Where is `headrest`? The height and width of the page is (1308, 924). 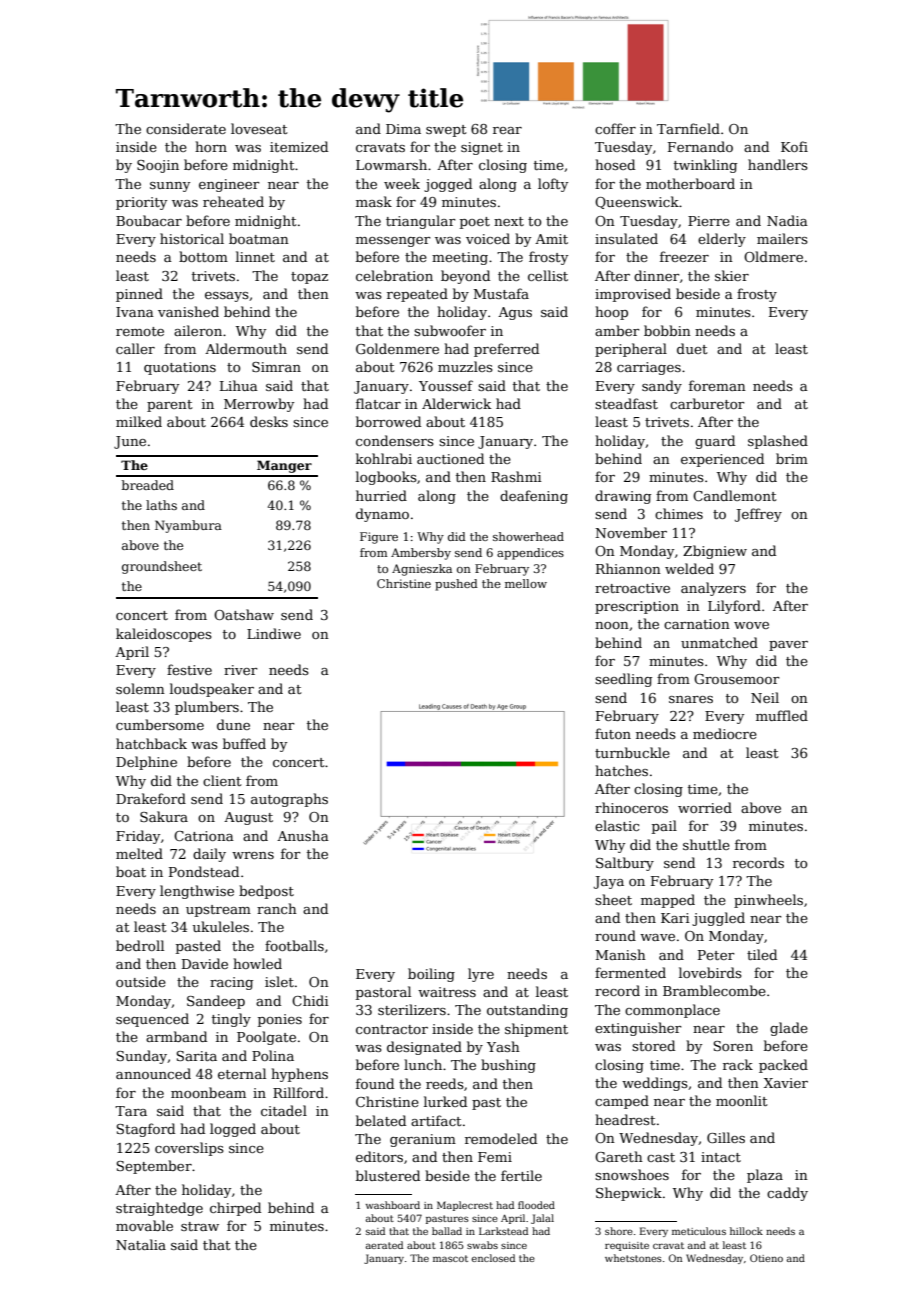 headrest is located at coordinates (625, 1119).
